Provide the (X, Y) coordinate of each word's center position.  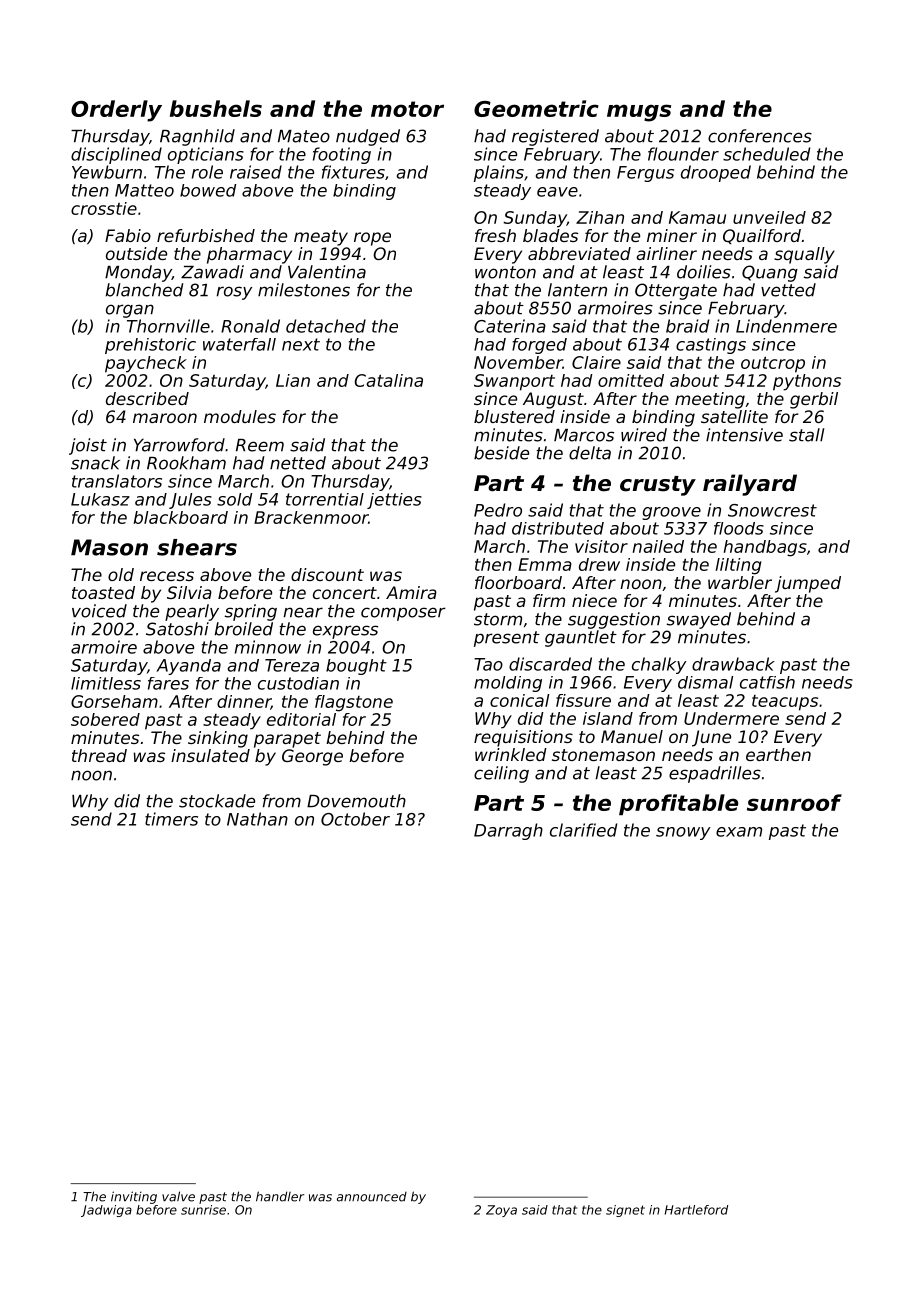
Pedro (498, 510)
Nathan (257, 819)
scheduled (766, 154)
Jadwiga (106, 1211)
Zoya (501, 1211)
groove (671, 513)
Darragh (508, 831)
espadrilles (715, 774)
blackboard (181, 517)
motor (407, 109)
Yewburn (107, 172)
